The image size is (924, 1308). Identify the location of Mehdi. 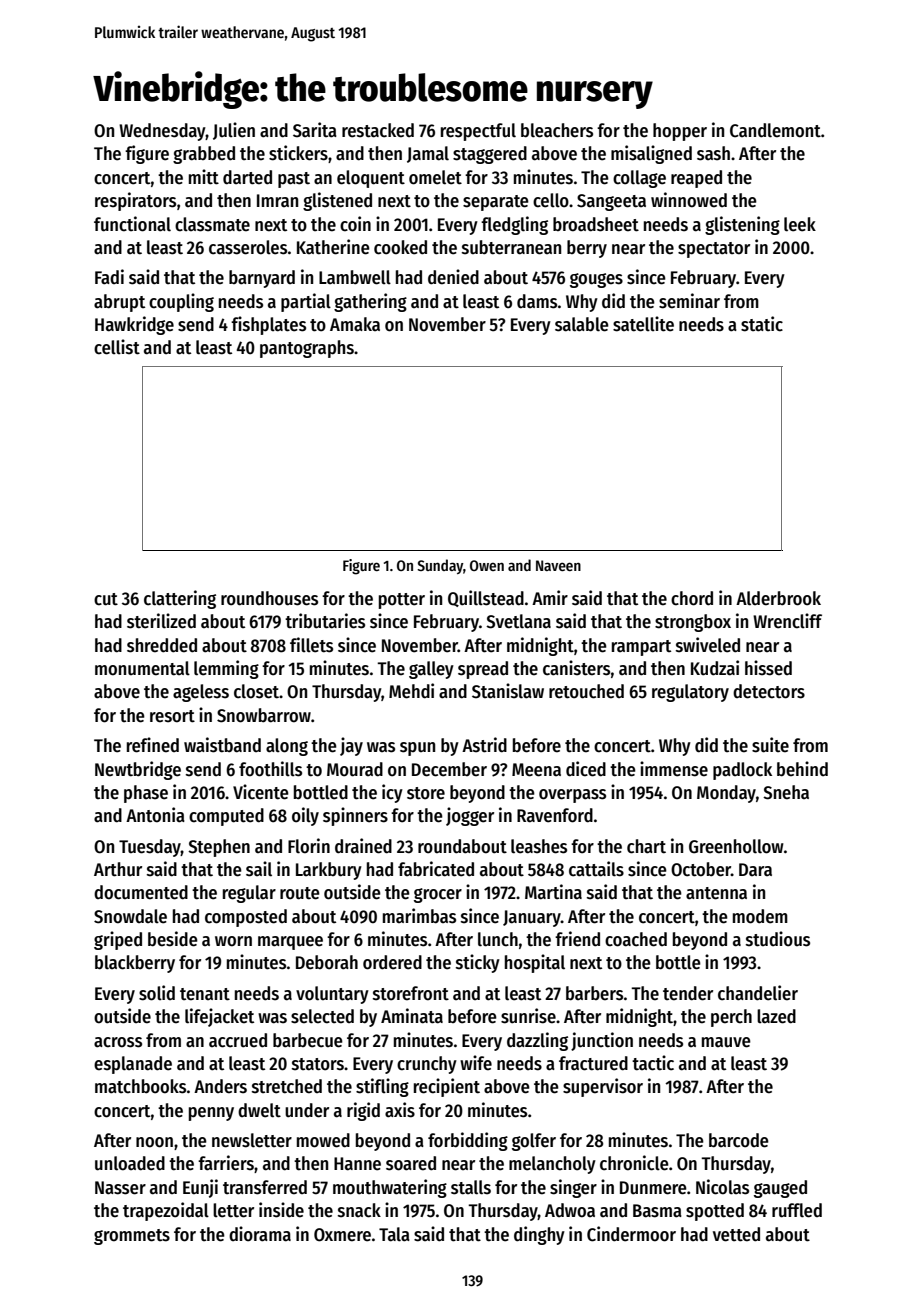
(411, 691).
